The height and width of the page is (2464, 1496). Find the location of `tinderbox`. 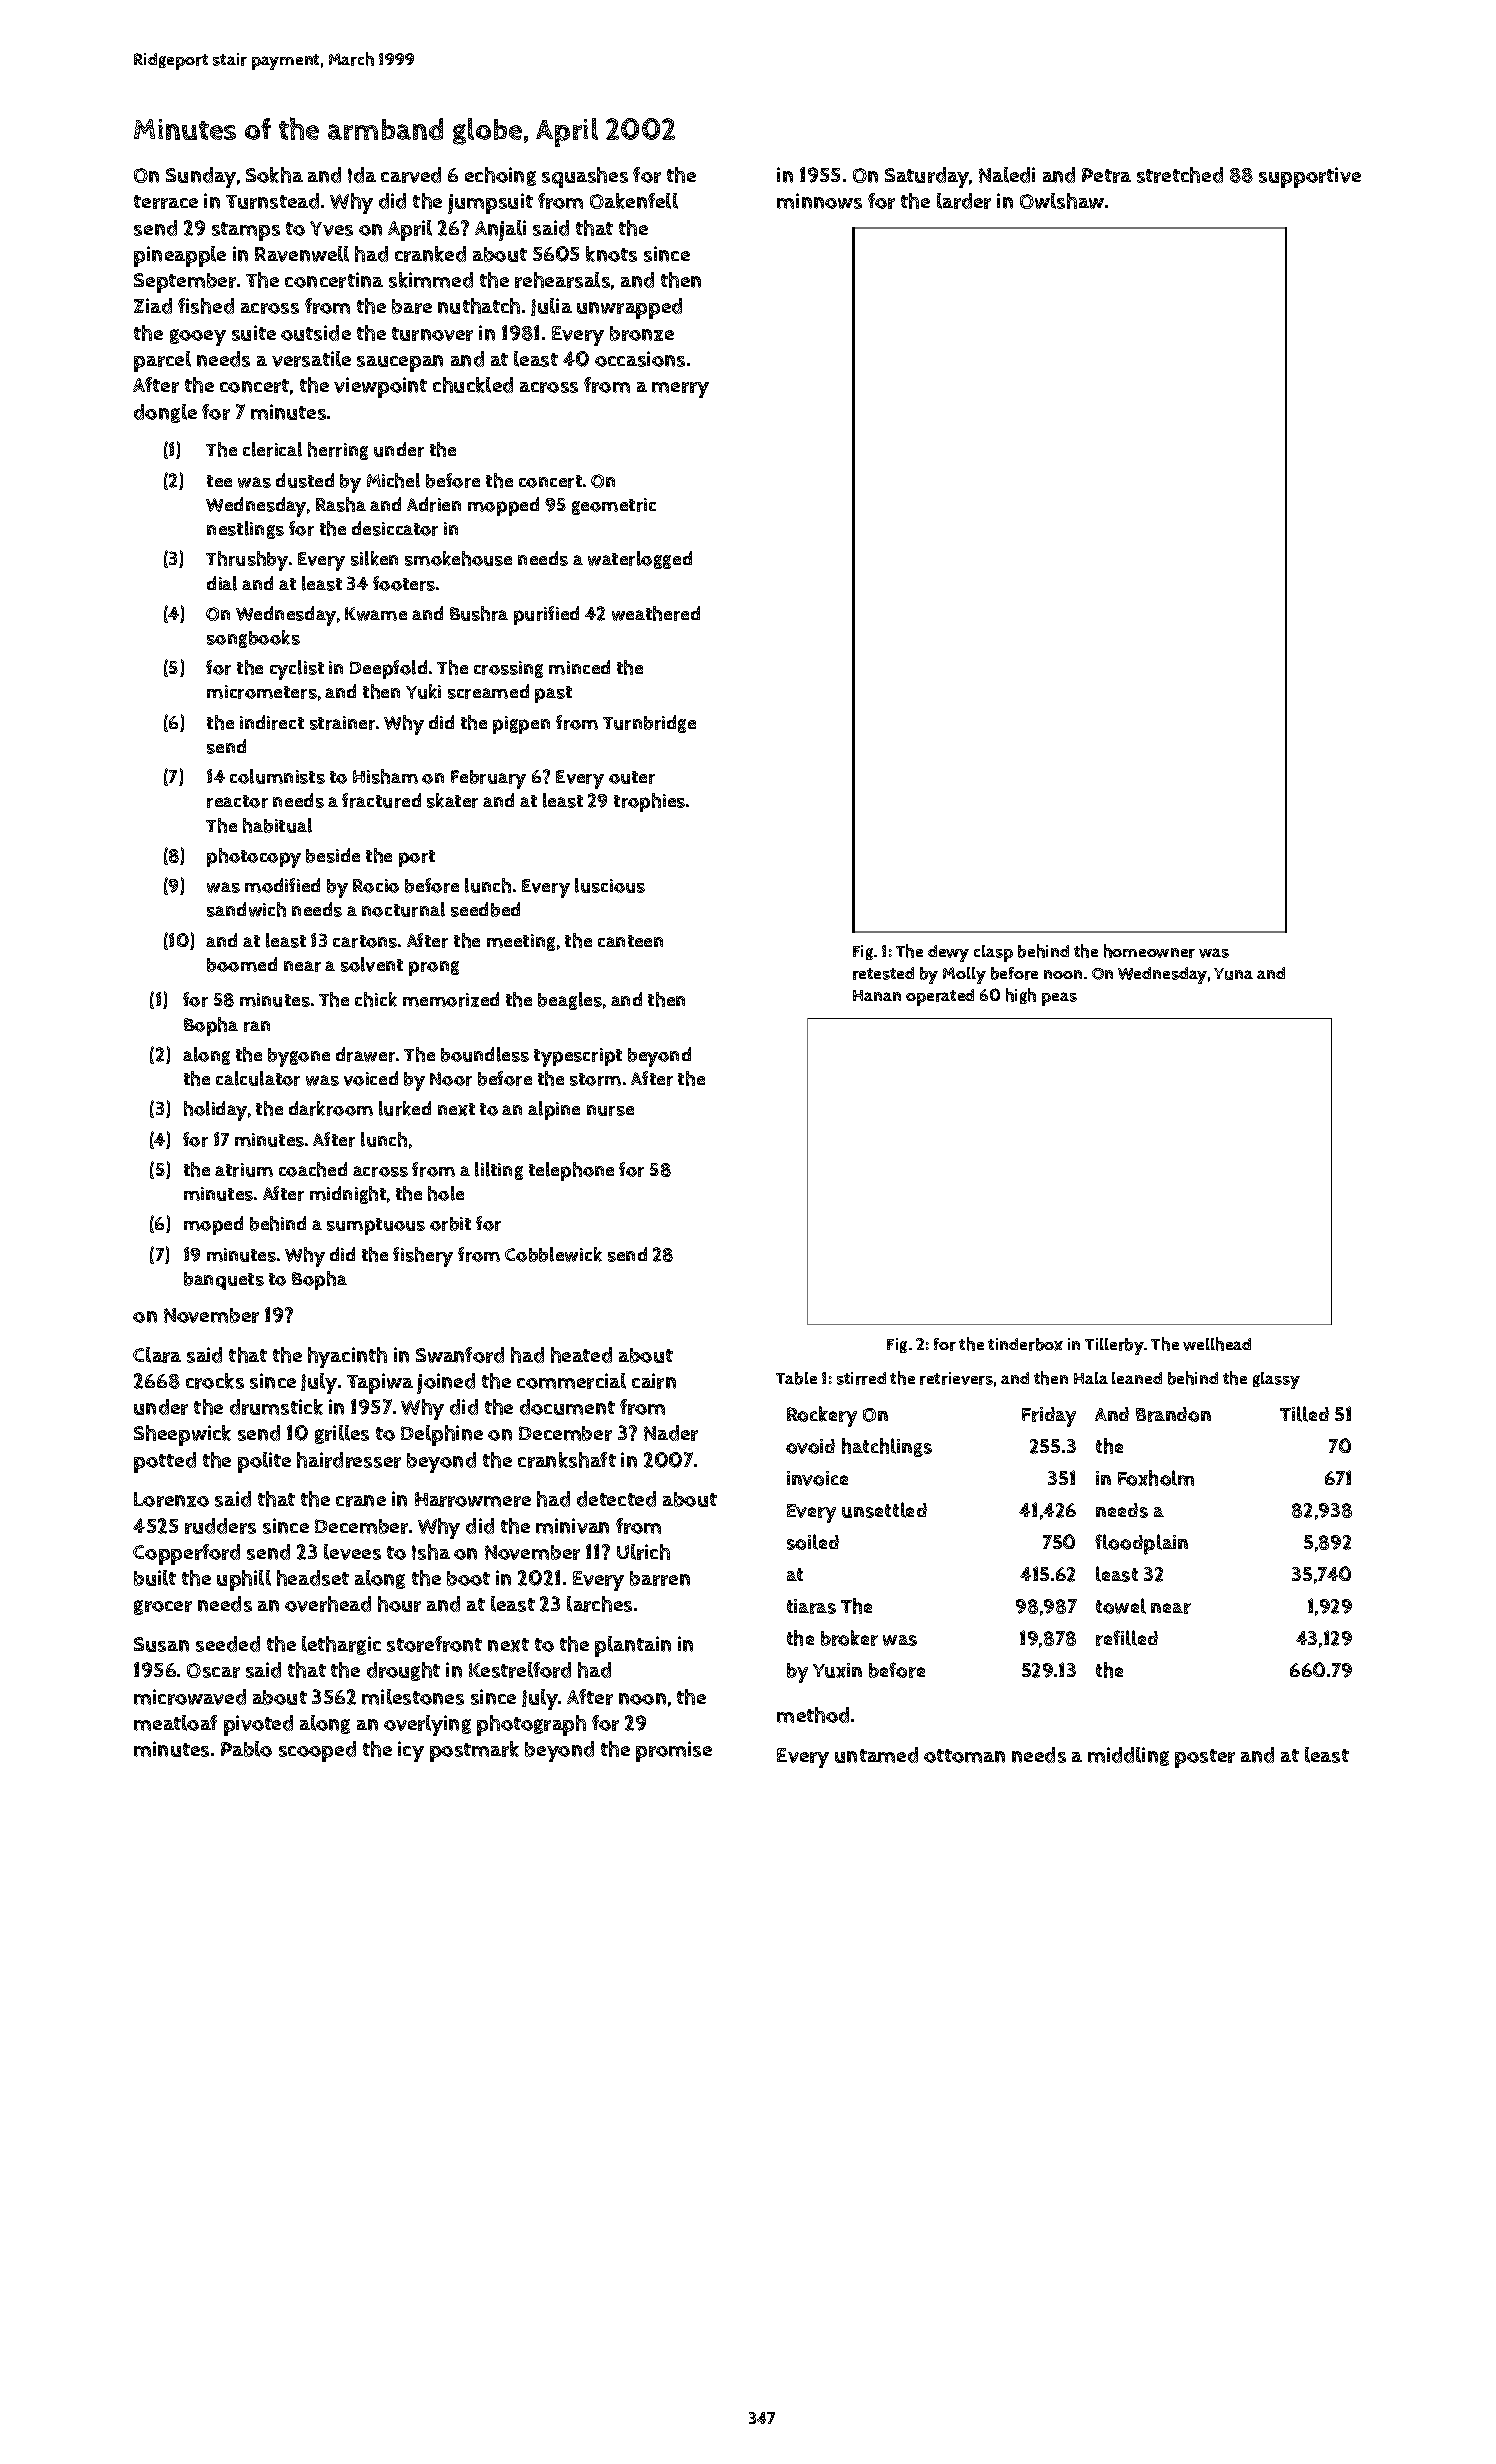

tinderbox is located at coordinates (1025, 1344).
